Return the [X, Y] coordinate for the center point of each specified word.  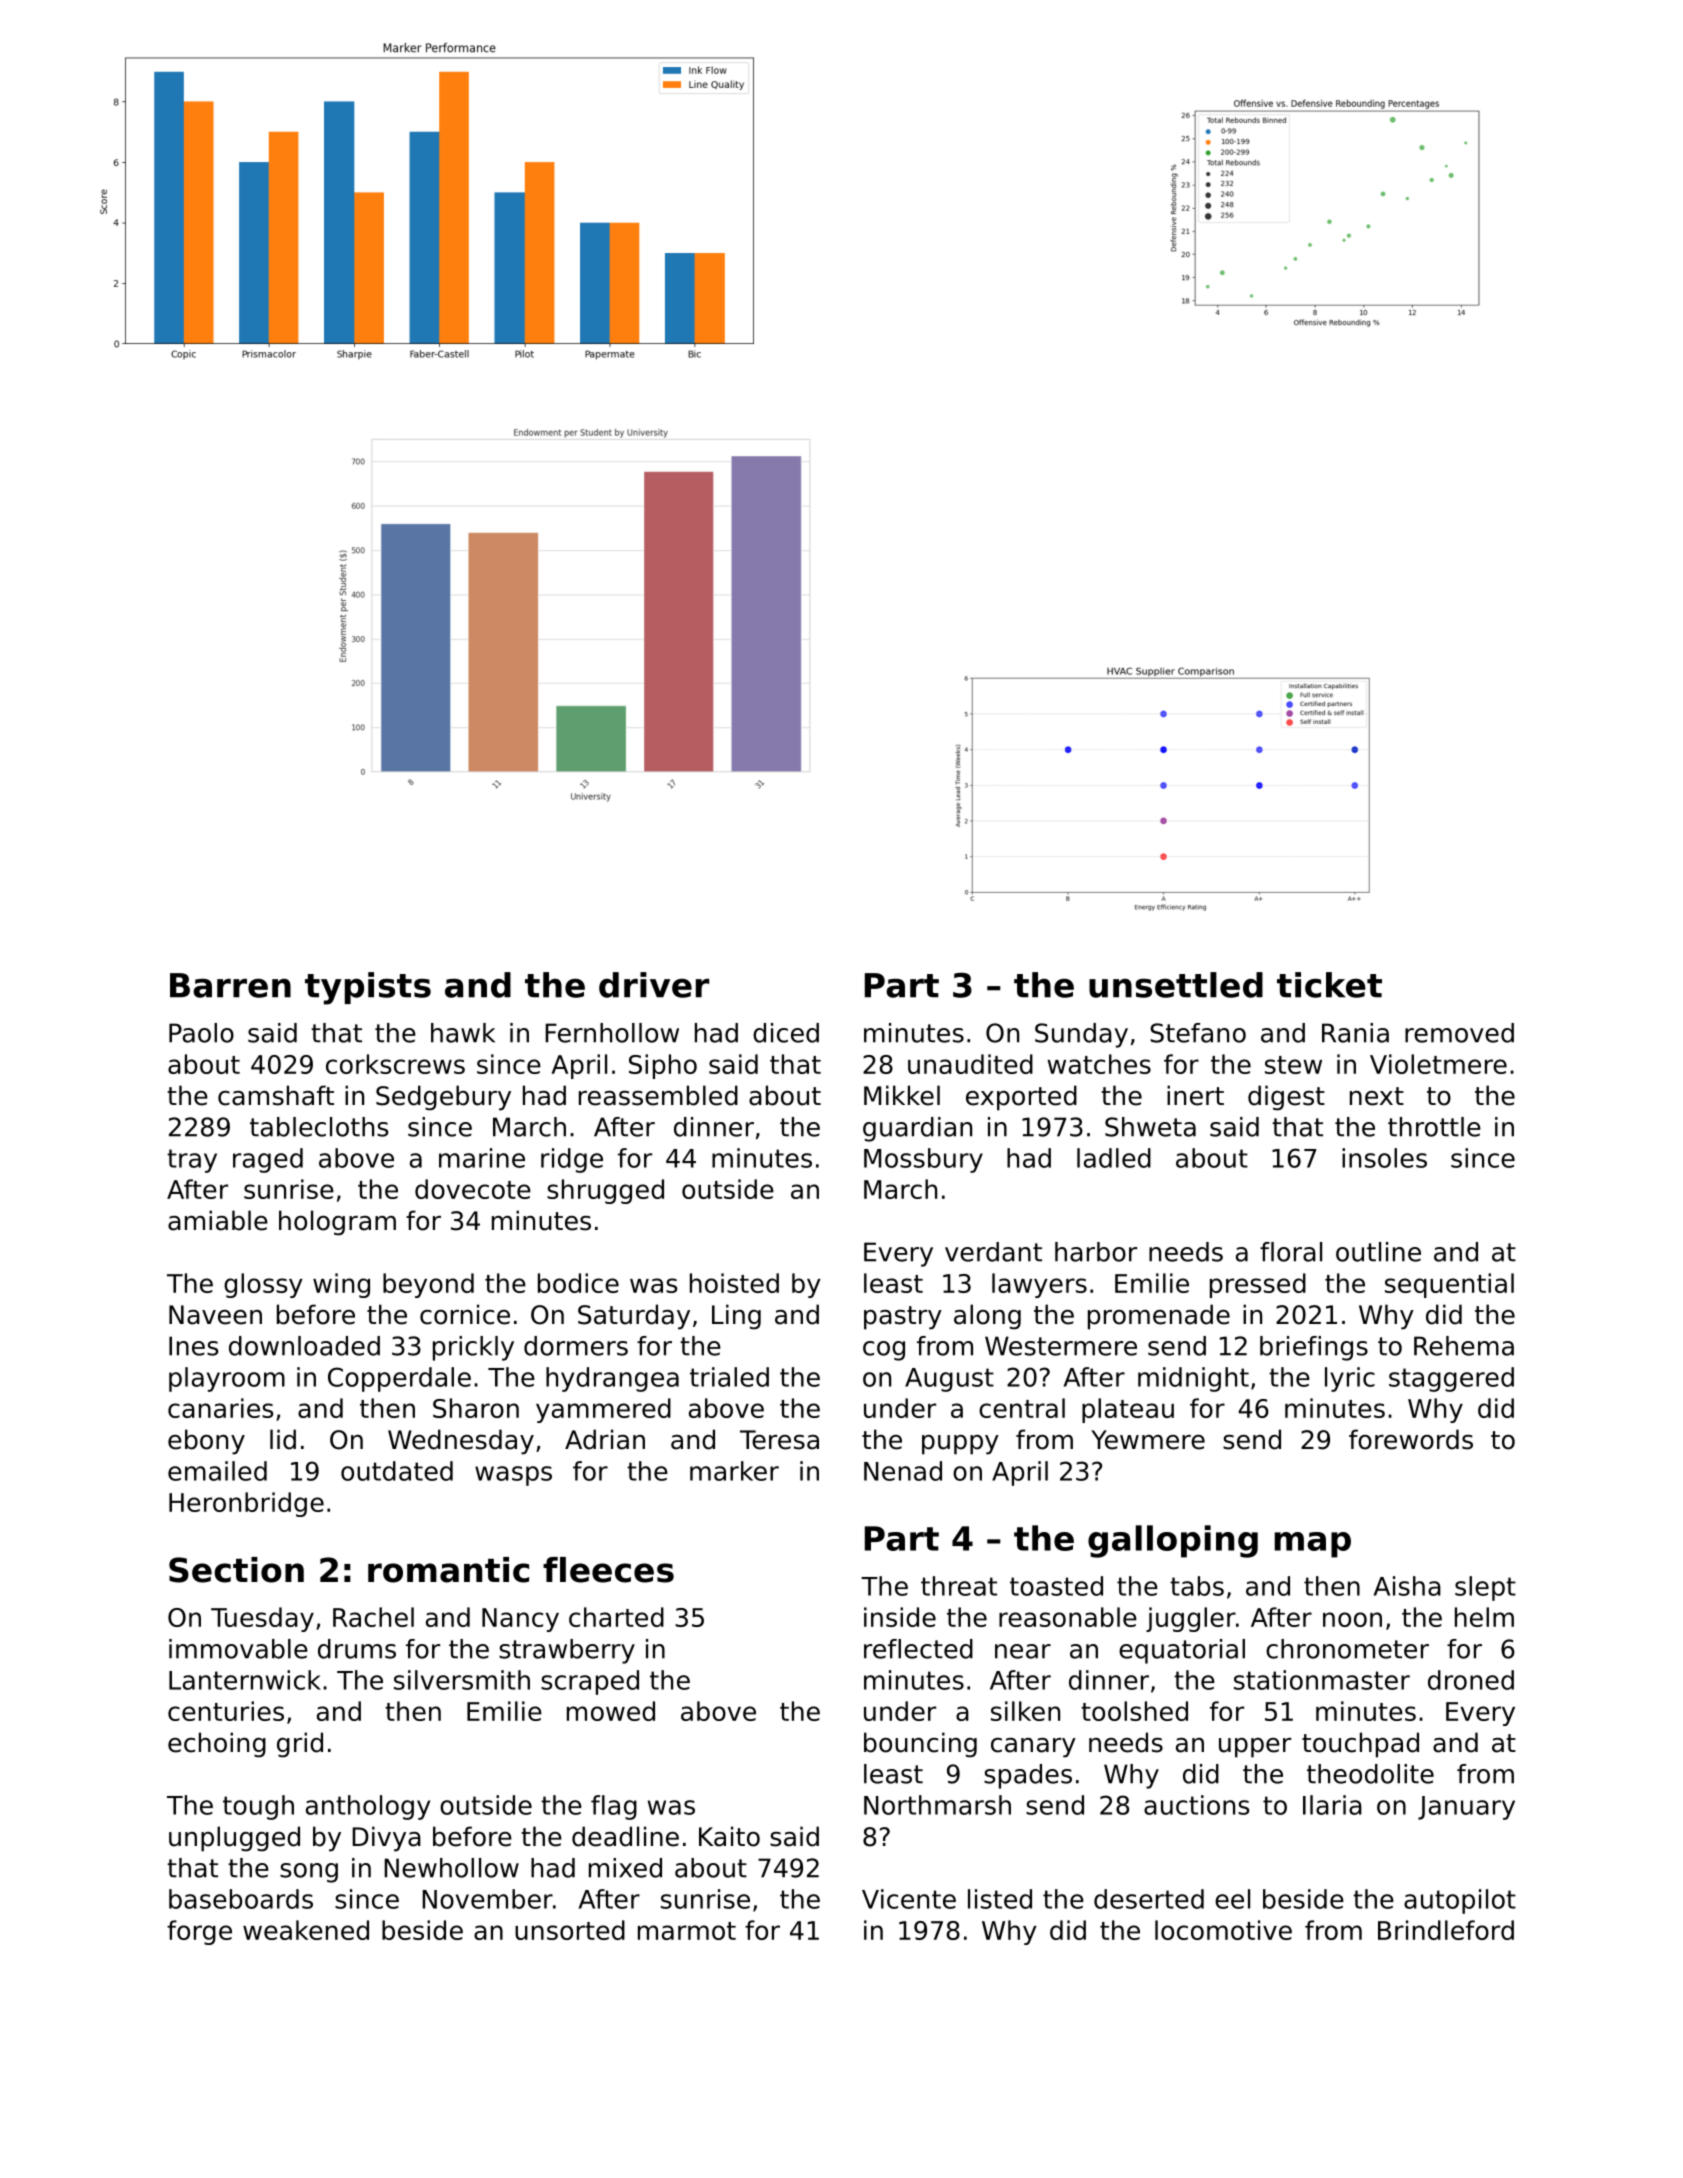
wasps [513, 1476]
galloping [1173, 1541]
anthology [368, 1807]
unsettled [1176, 985]
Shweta [1150, 1127]
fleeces [608, 1570]
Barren [230, 985]
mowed [611, 1711]
